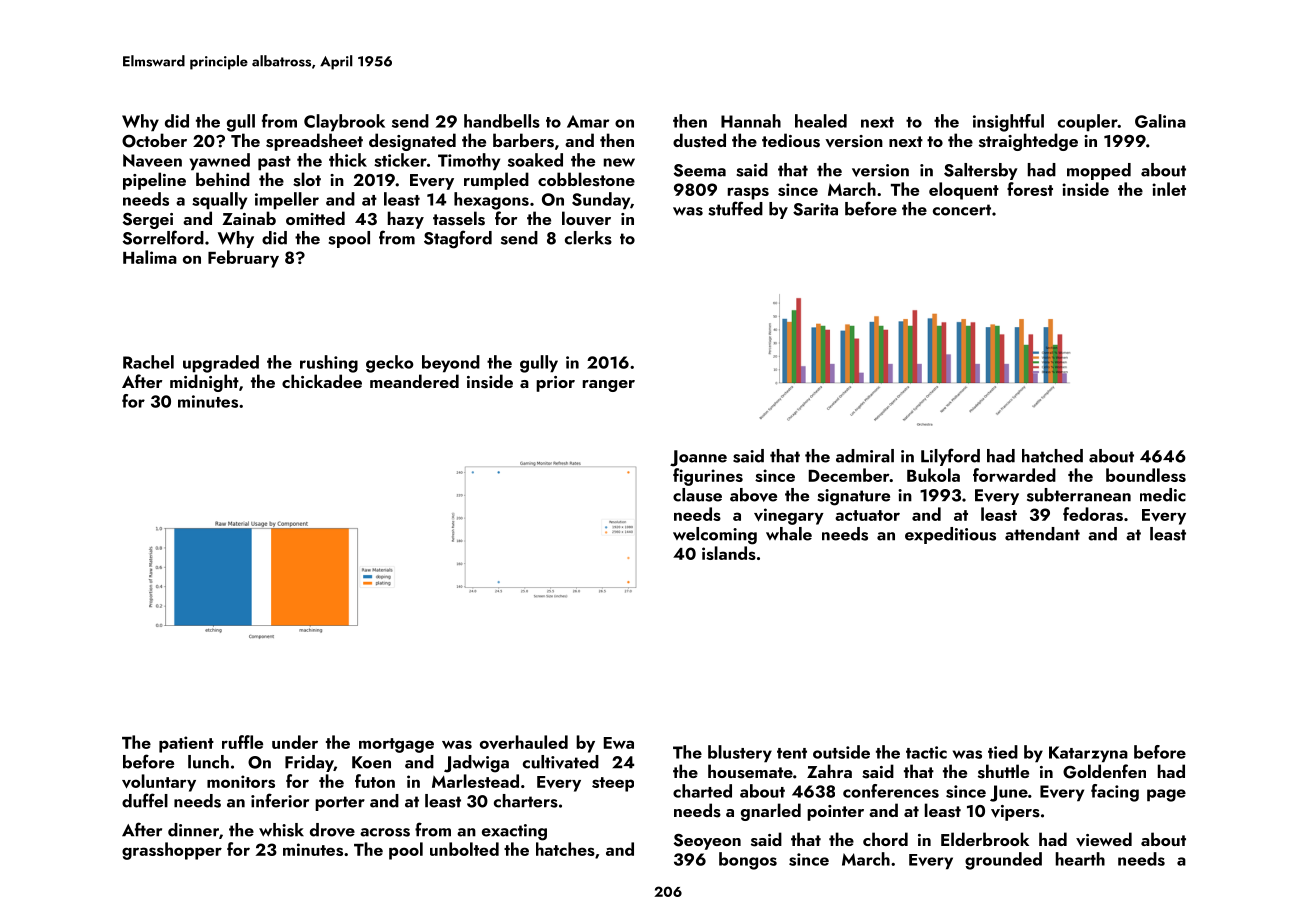 This screenshot has height=924, width=1308. What do you see at coordinates (242, 742) in the screenshot?
I see `ruffle` at bounding box center [242, 742].
